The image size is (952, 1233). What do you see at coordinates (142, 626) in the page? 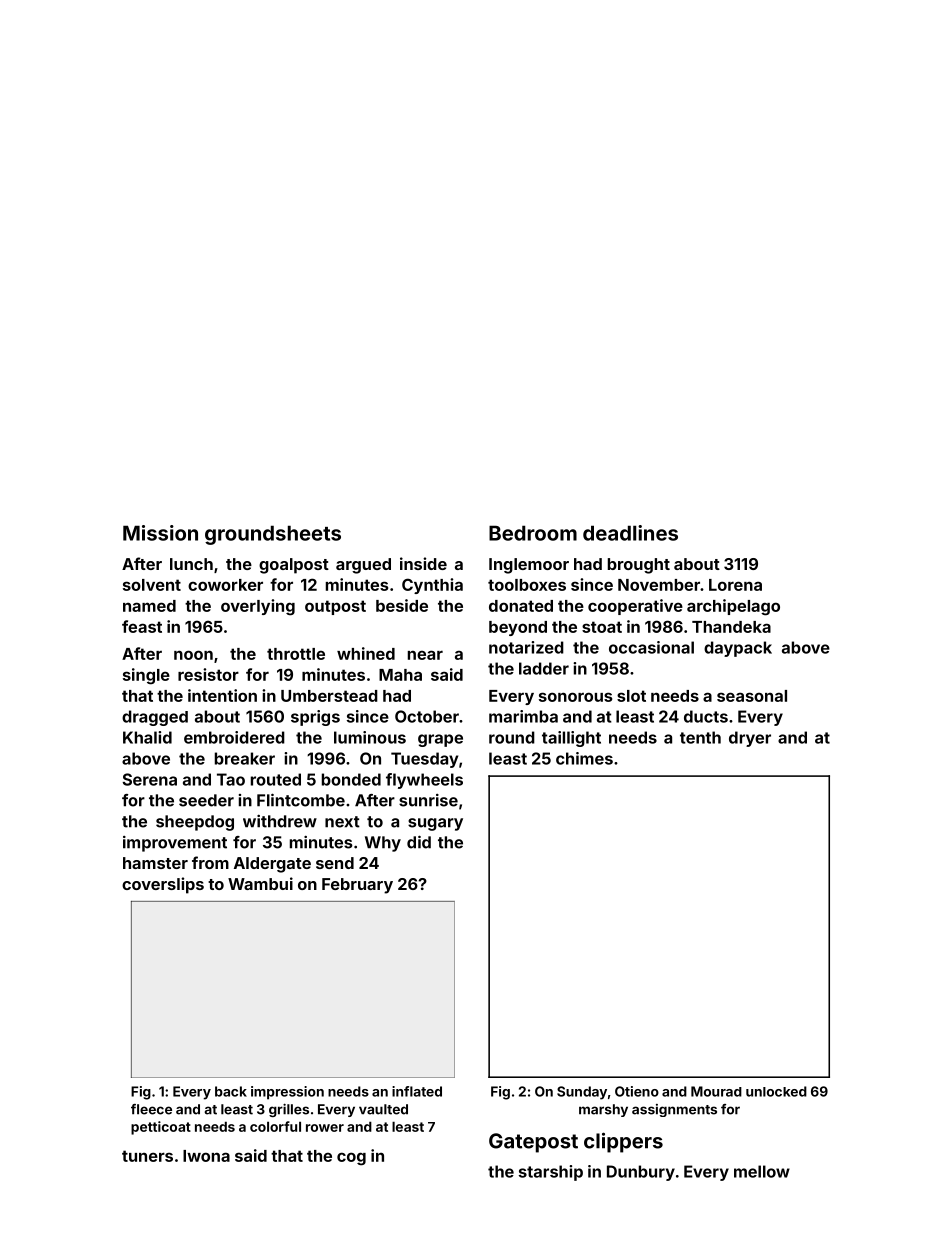
I see `feast` at bounding box center [142, 626].
